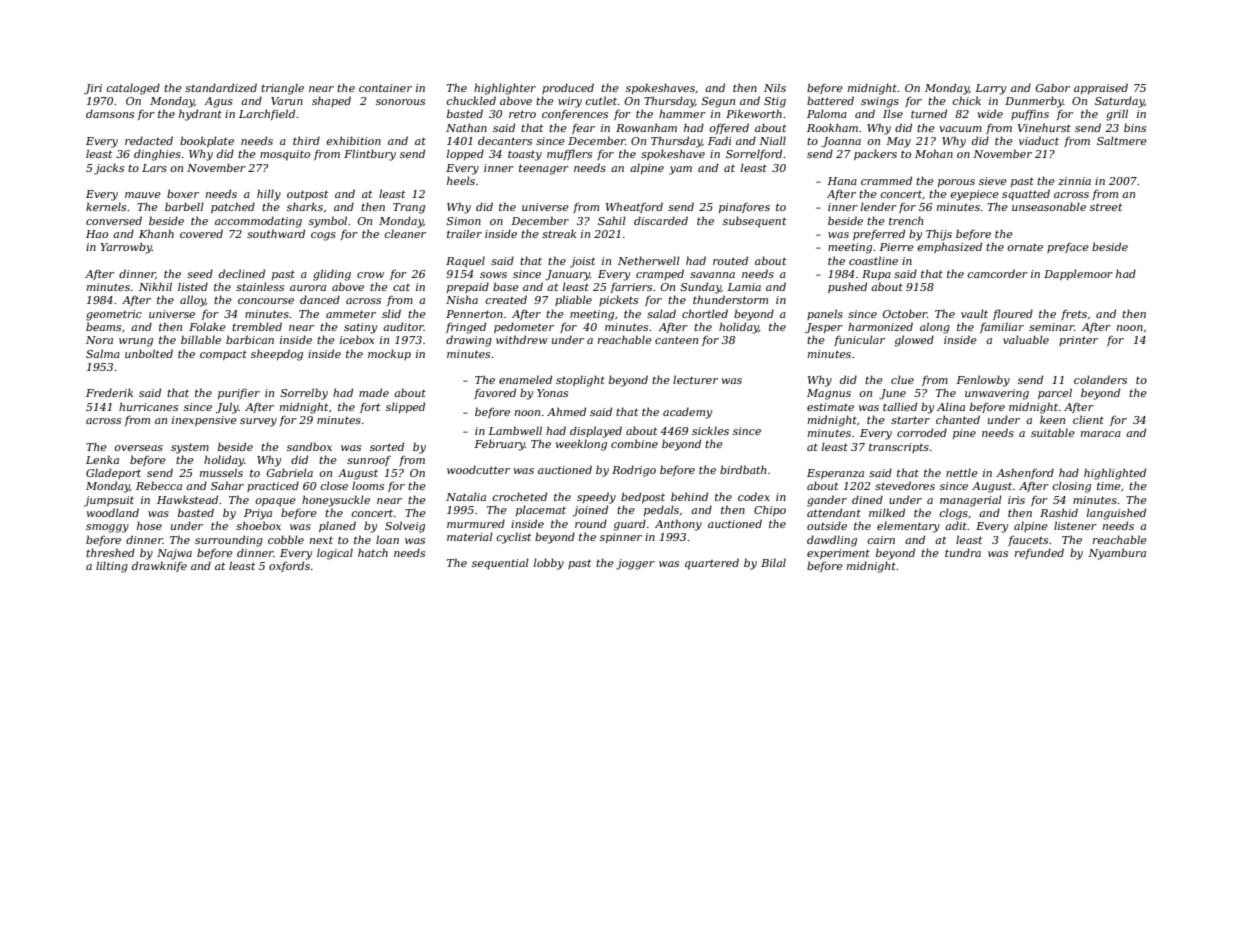 The width and height of the screenshot is (1233, 952). What do you see at coordinates (154, 168) in the screenshot?
I see `Lars` at bounding box center [154, 168].
